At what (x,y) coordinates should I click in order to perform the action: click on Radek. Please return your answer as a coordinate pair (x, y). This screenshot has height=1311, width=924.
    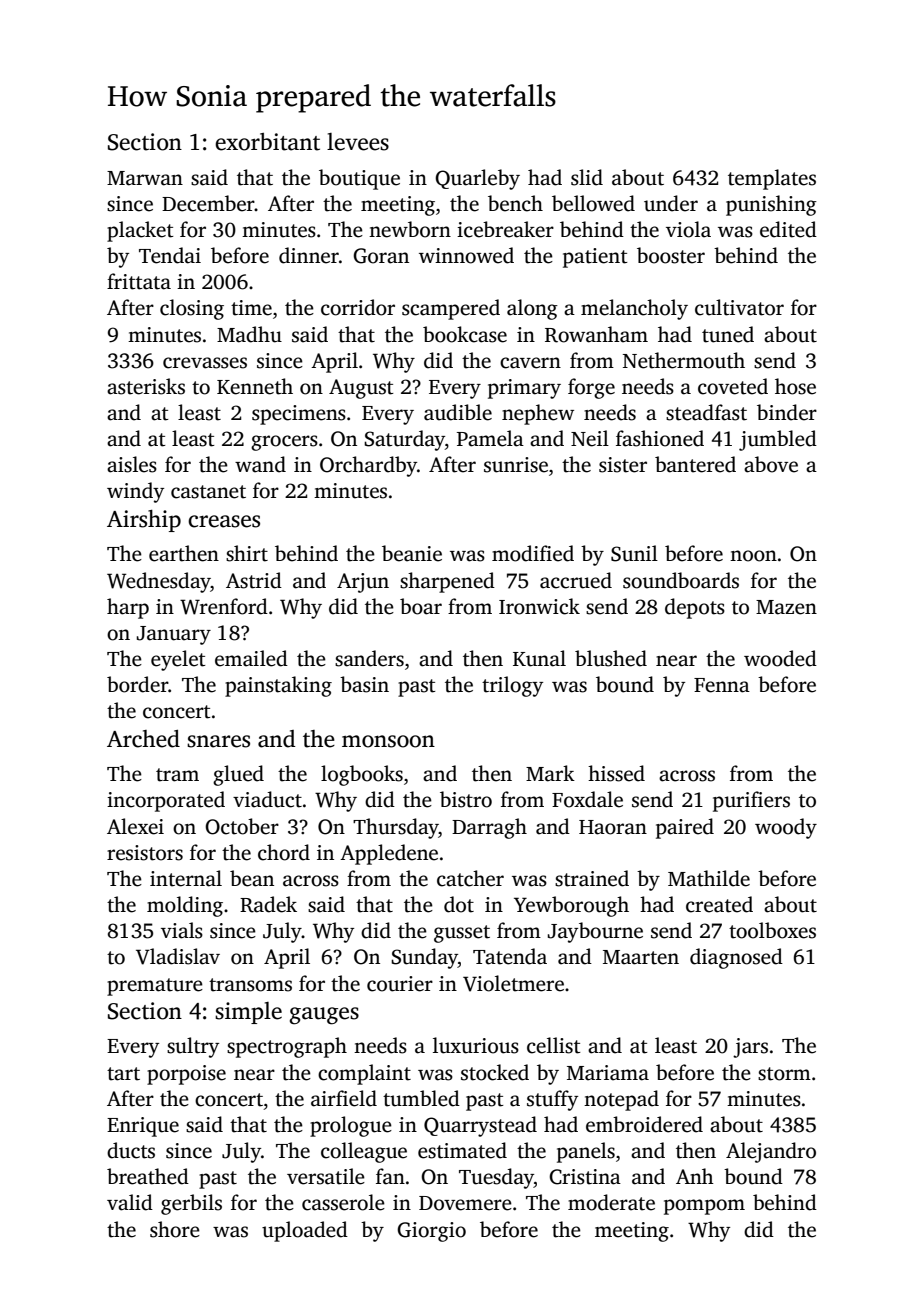
    Looking at the image, I should click on (268, 904).
